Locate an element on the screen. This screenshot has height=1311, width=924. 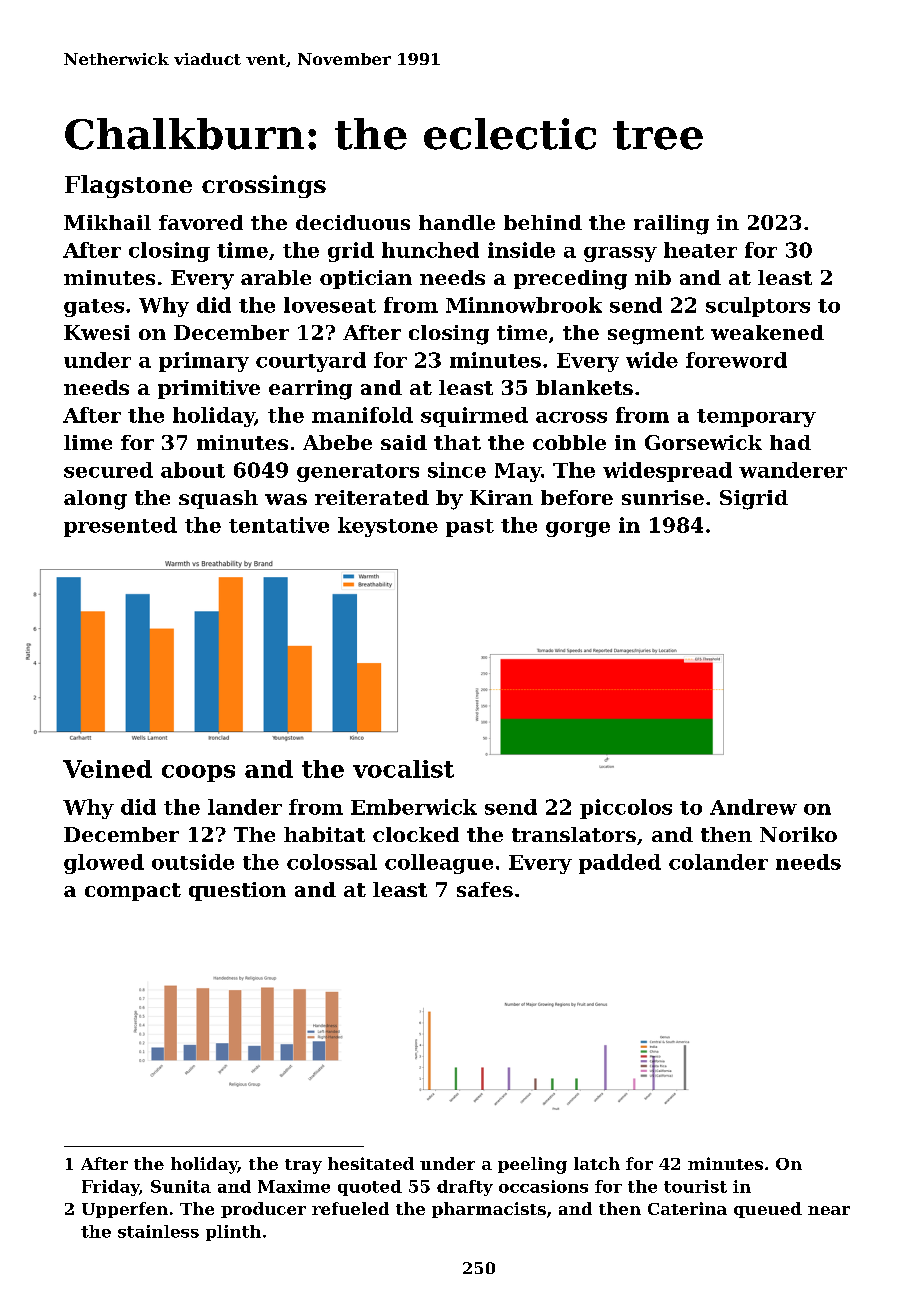
deciduous is located at coordinates (353, 222).
